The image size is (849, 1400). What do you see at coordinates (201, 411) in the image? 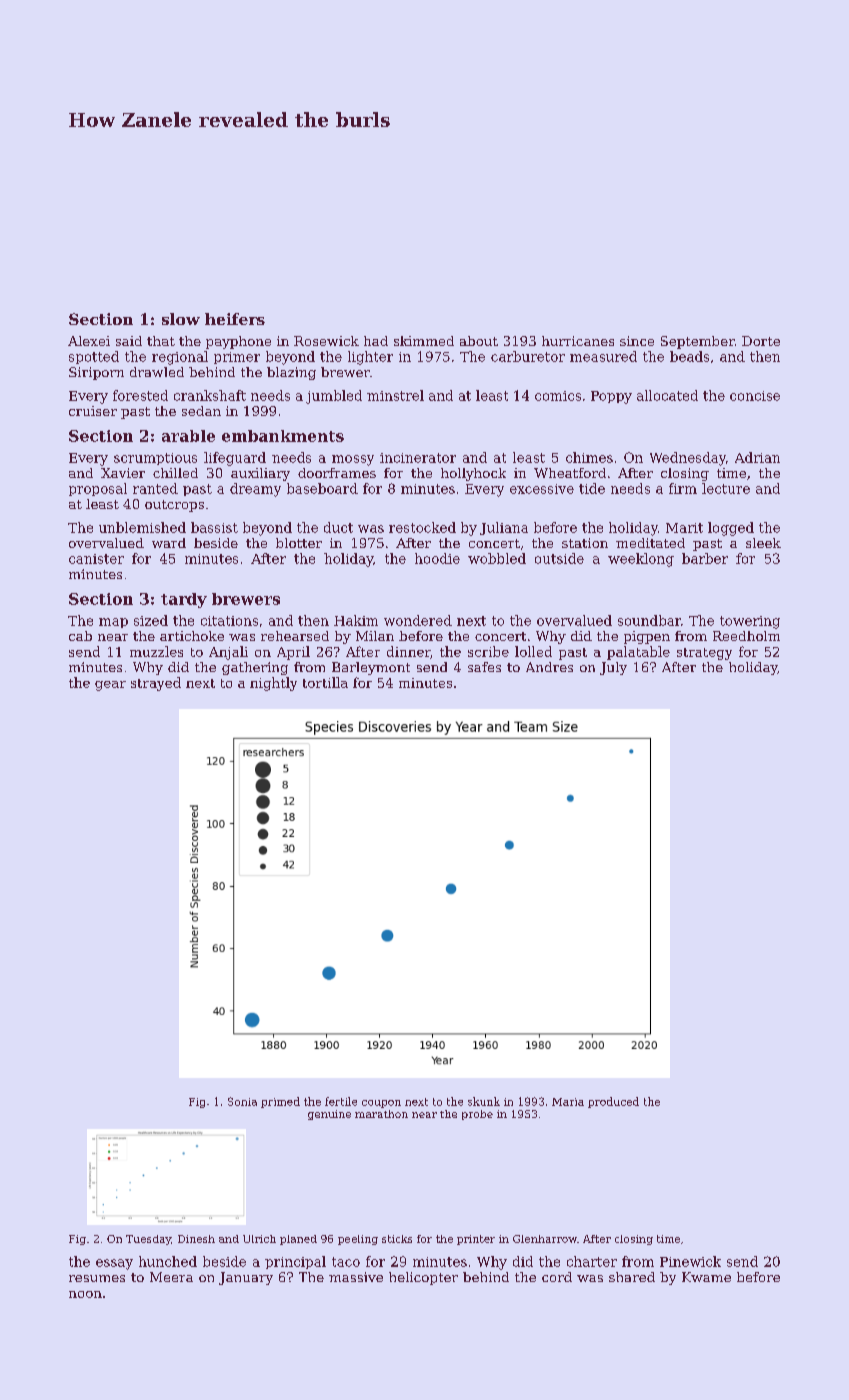
I see `sedan` at bounding box center [201, 411].
